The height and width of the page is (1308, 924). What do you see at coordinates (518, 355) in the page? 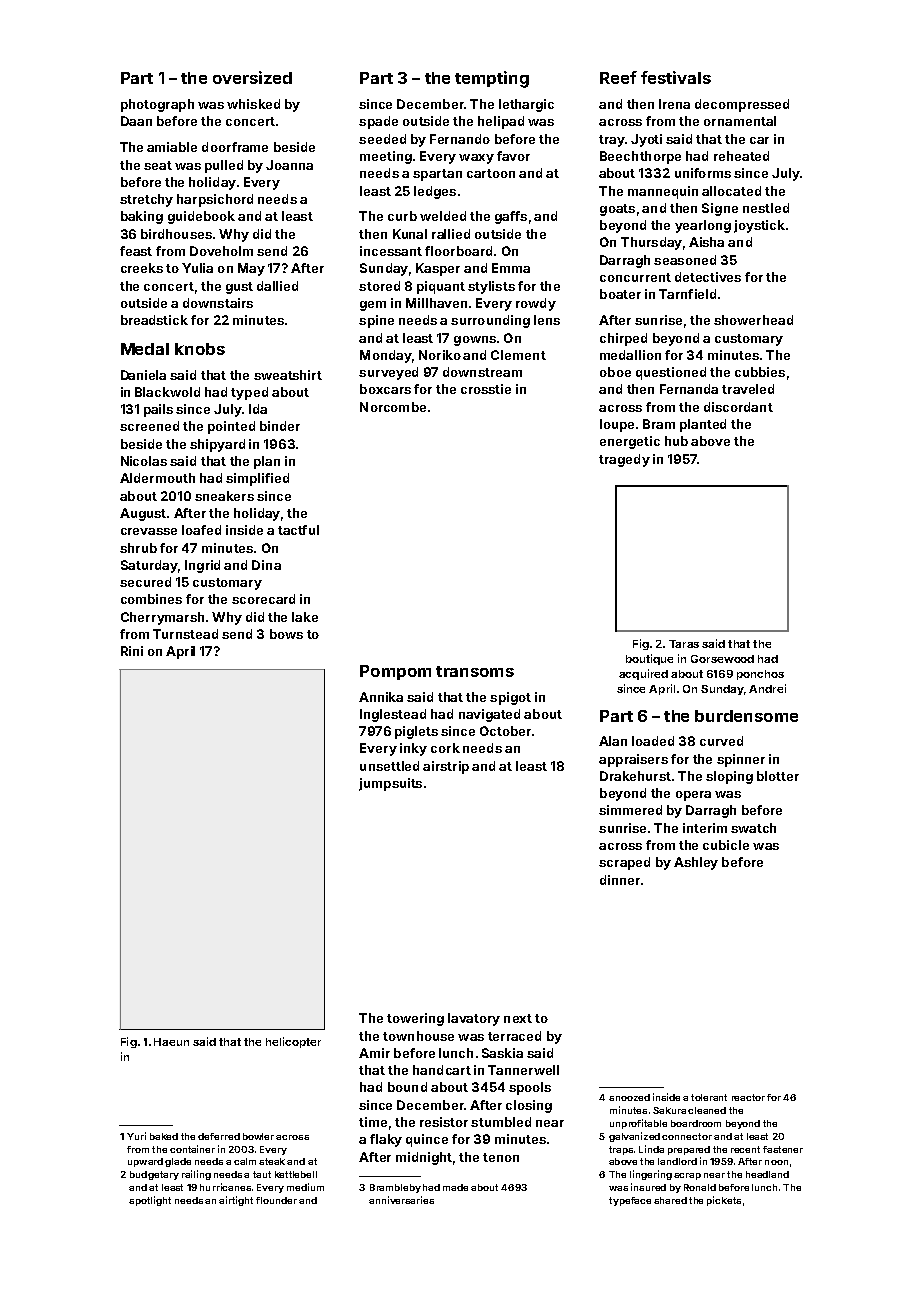
I see `Clement` at bounding box center [518, 355].
